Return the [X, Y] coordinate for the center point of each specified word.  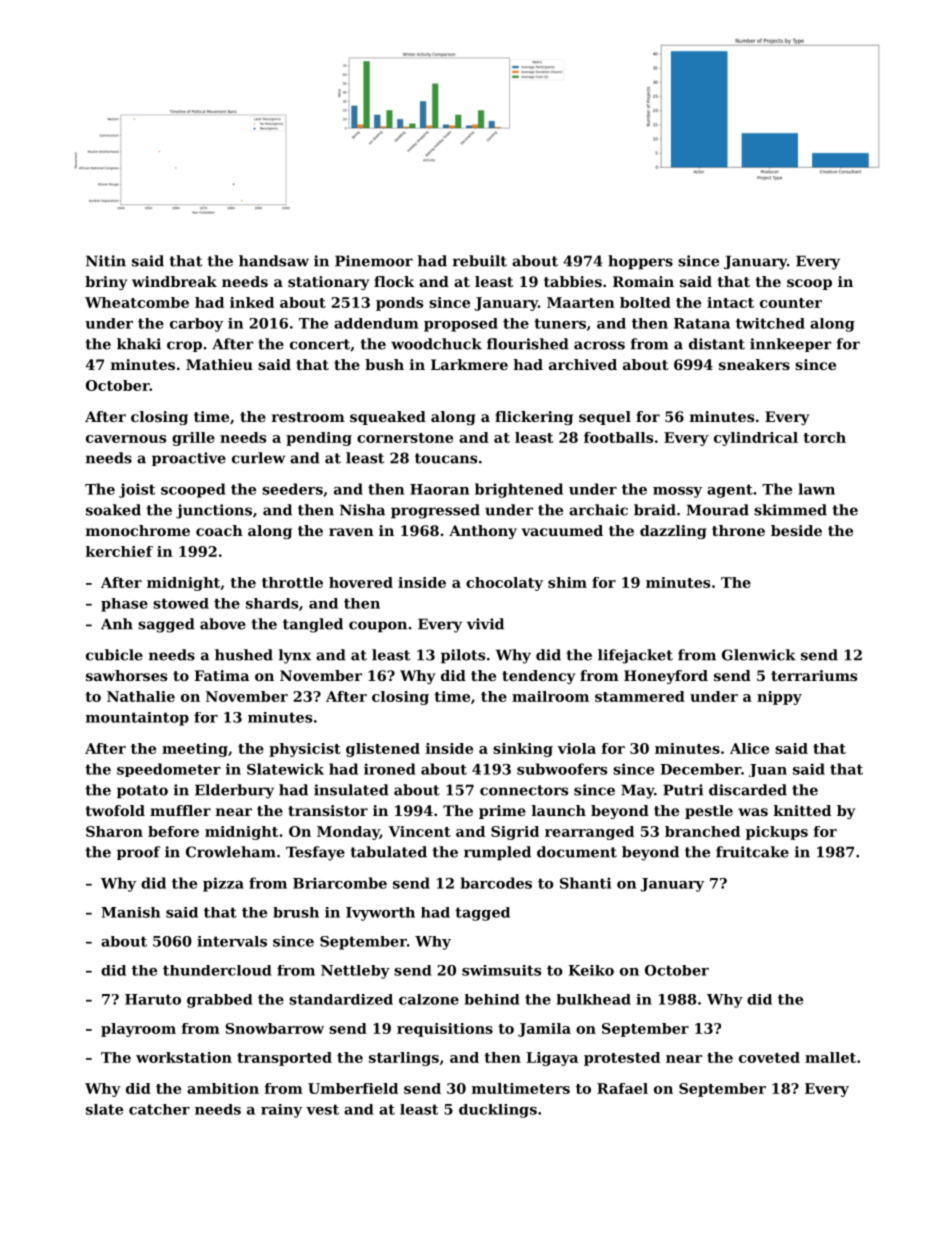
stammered [640, 696]
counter [791, 303]
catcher [159, 1109]
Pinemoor [374, 261]
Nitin [106, 261]
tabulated [388, 852]
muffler [180, 810]
